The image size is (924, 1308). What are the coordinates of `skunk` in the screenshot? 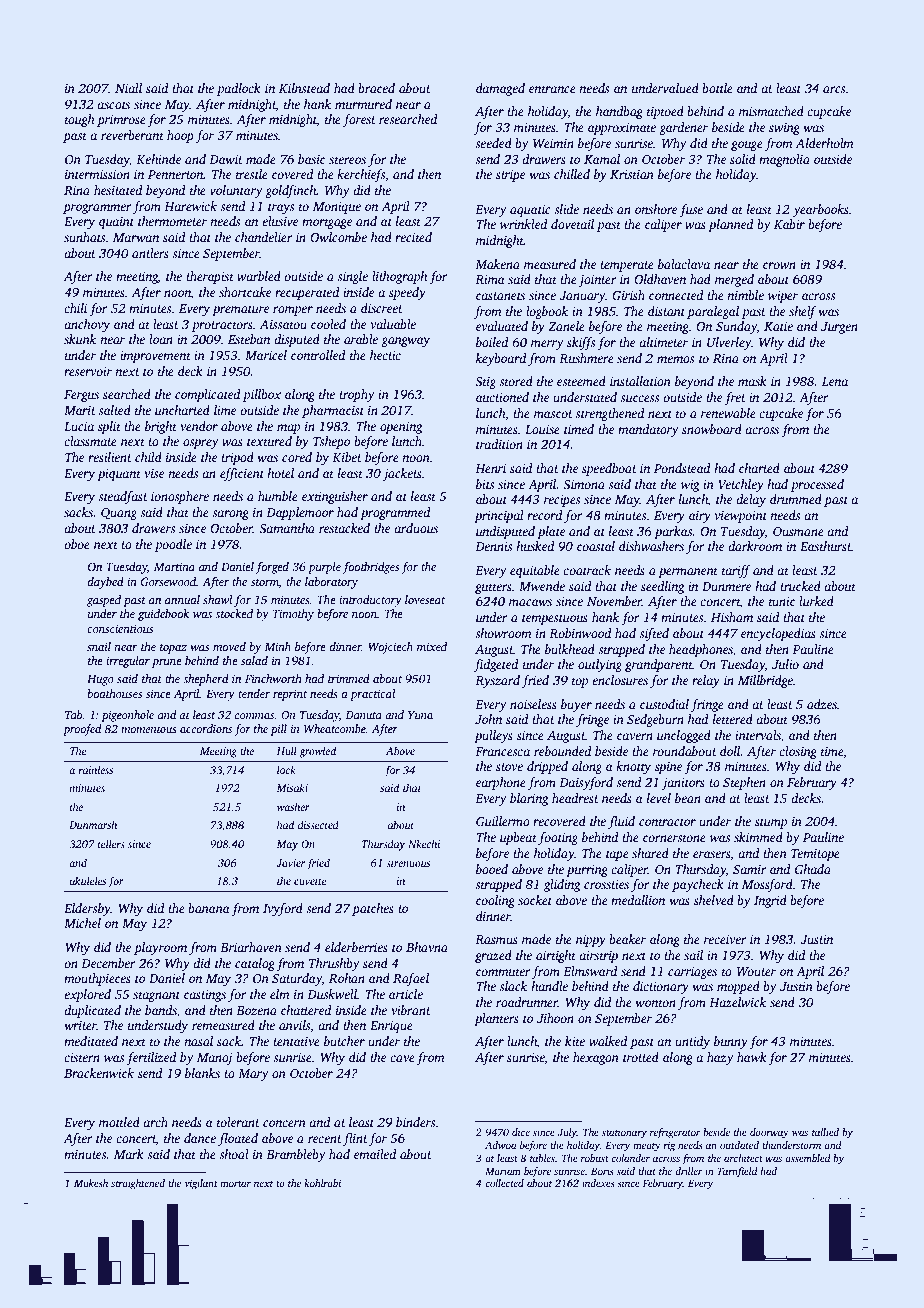 It's located at (80, 339).
